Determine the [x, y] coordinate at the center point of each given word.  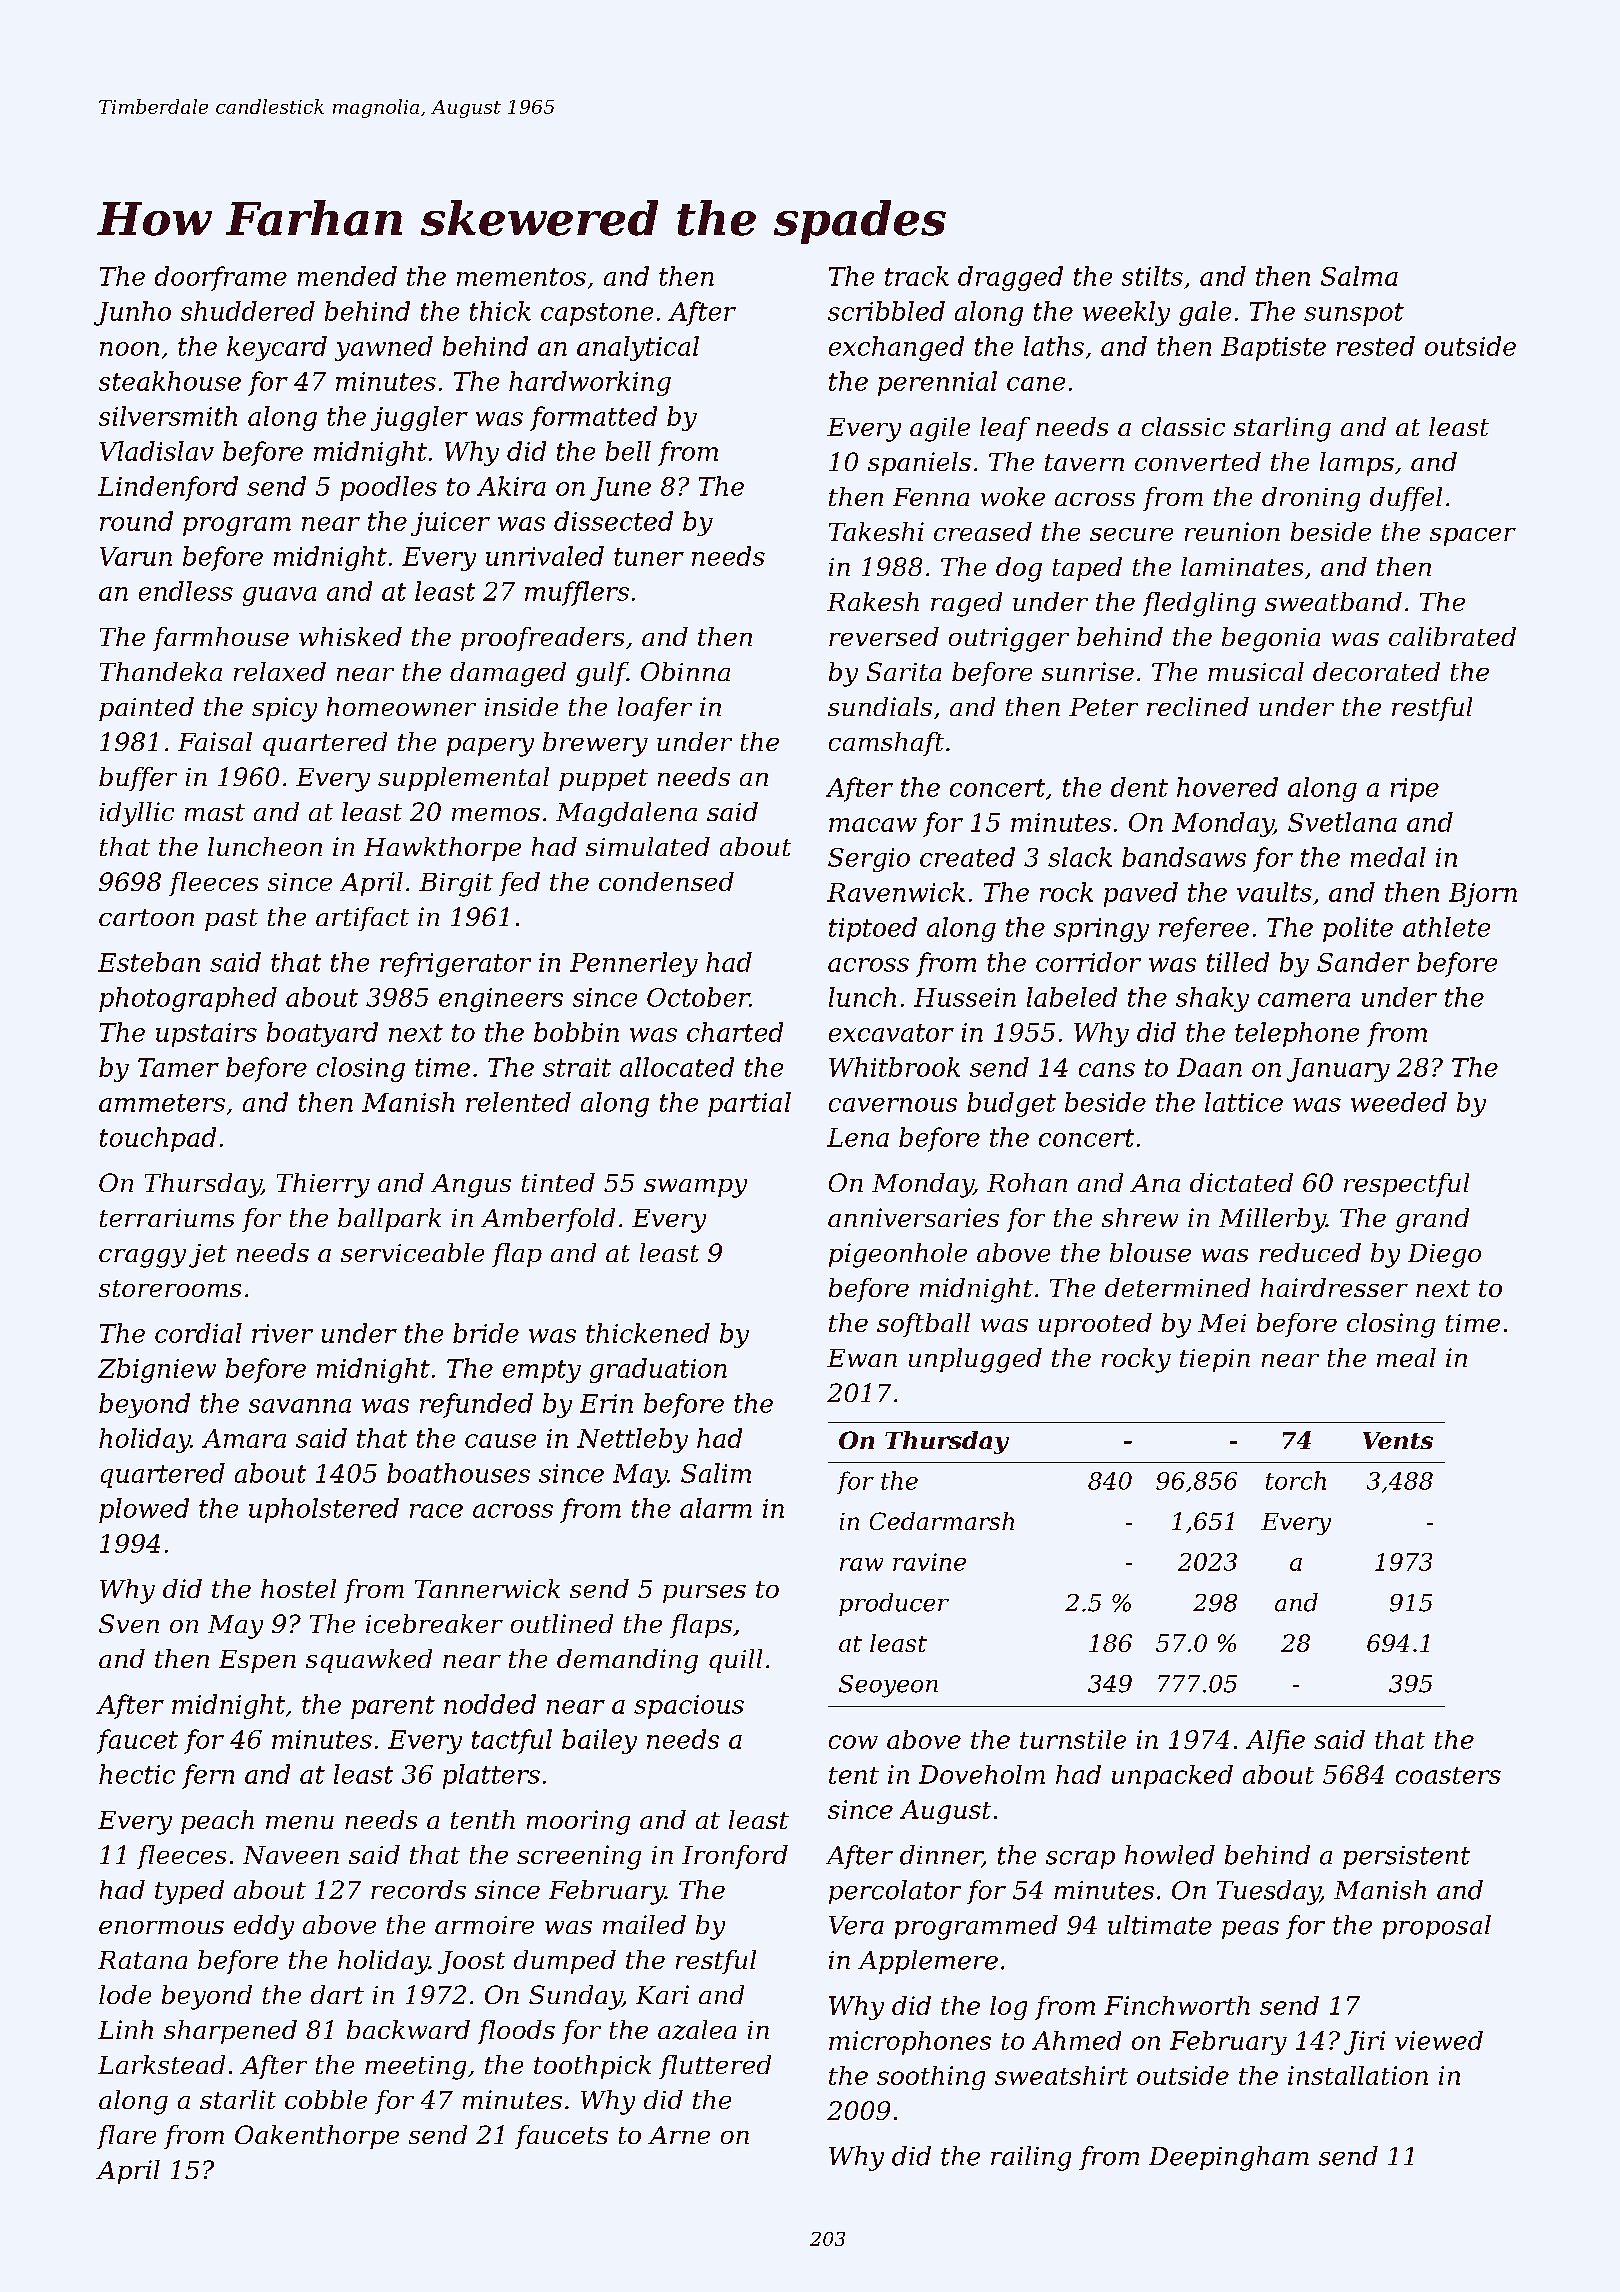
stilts [1152, 276]
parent [393, 1707]
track [917, 276]
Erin [606, 1403]
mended [347, 276]
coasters [1448, 1775]
